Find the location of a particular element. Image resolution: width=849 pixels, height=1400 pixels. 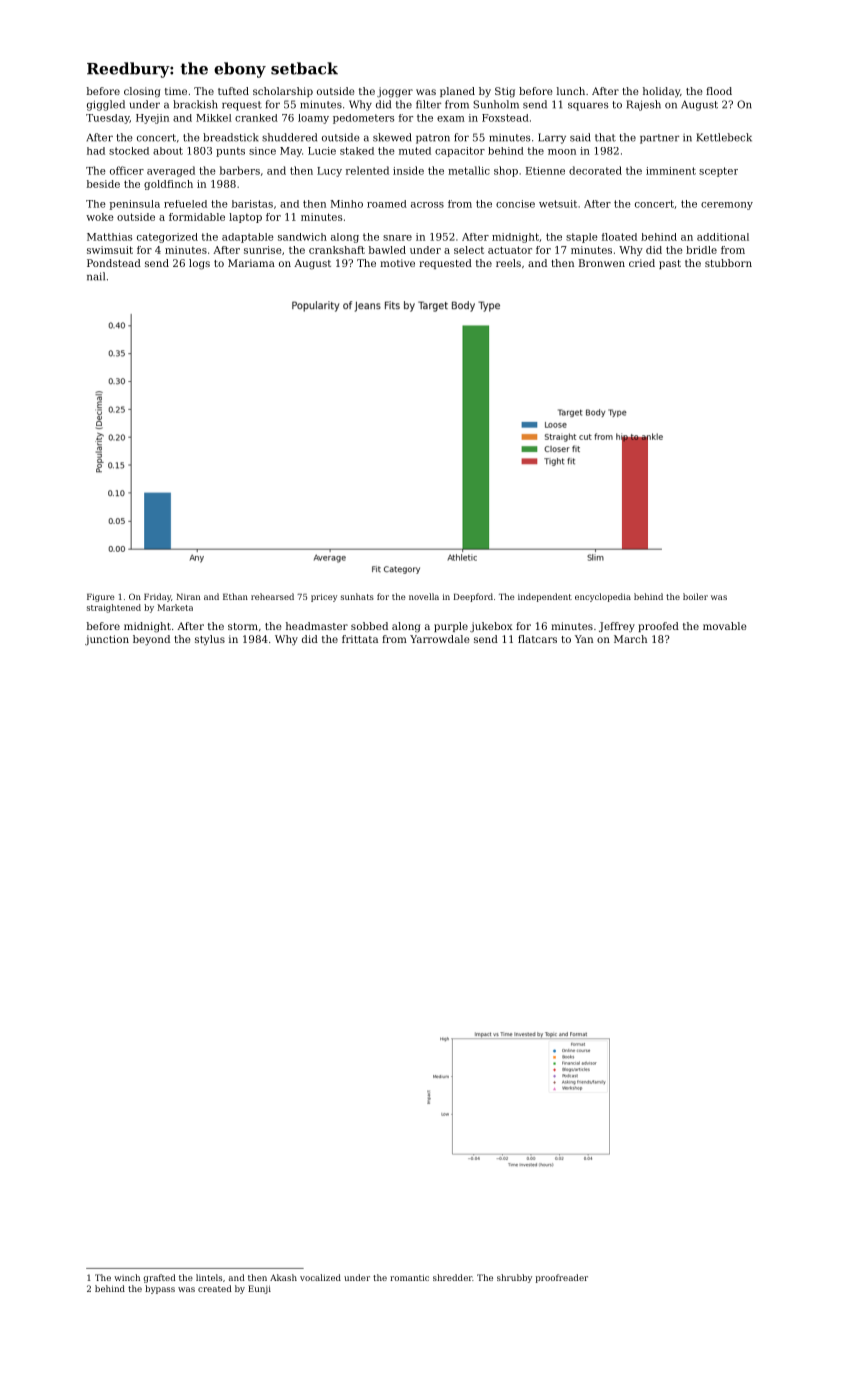

proofreader is located at coordinates (562, 1278).
